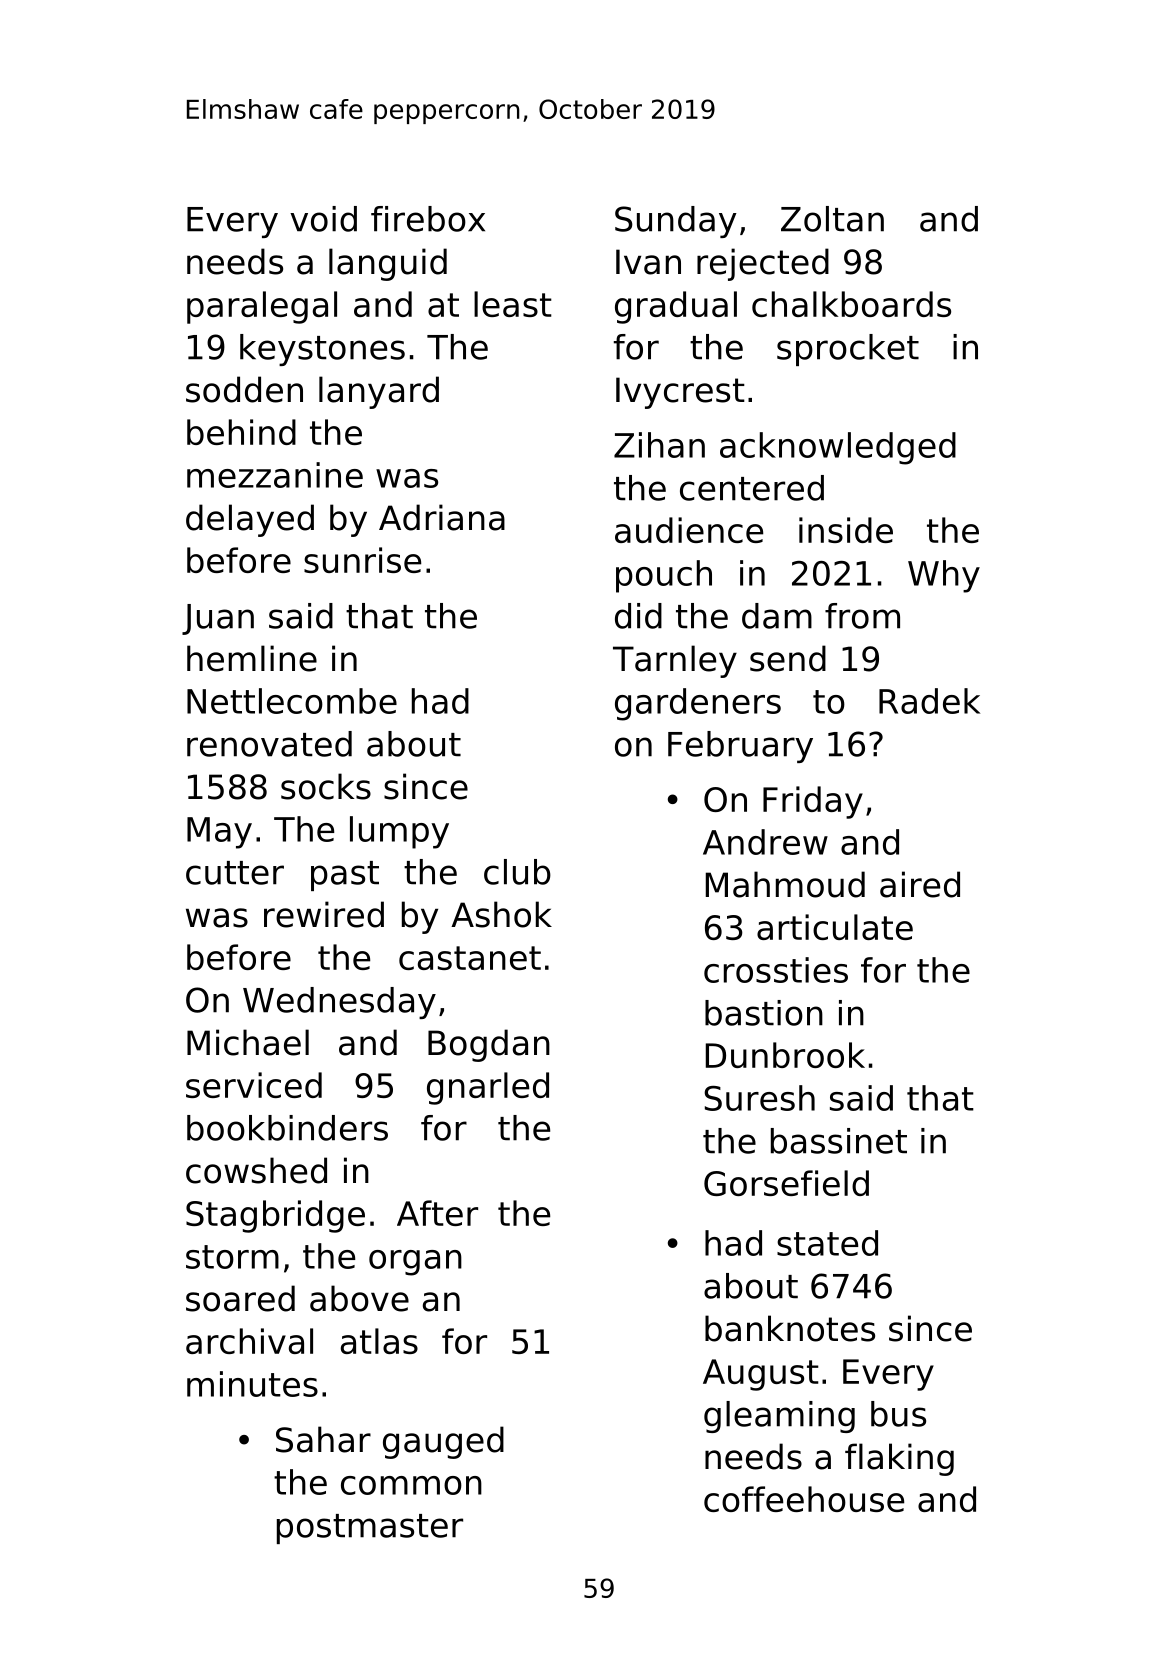 Image resolution: width=1165 pixels, height=1654 pixels. Describe the element at coordinates (740, 747) in the screenshot. I see `February` at that location.
